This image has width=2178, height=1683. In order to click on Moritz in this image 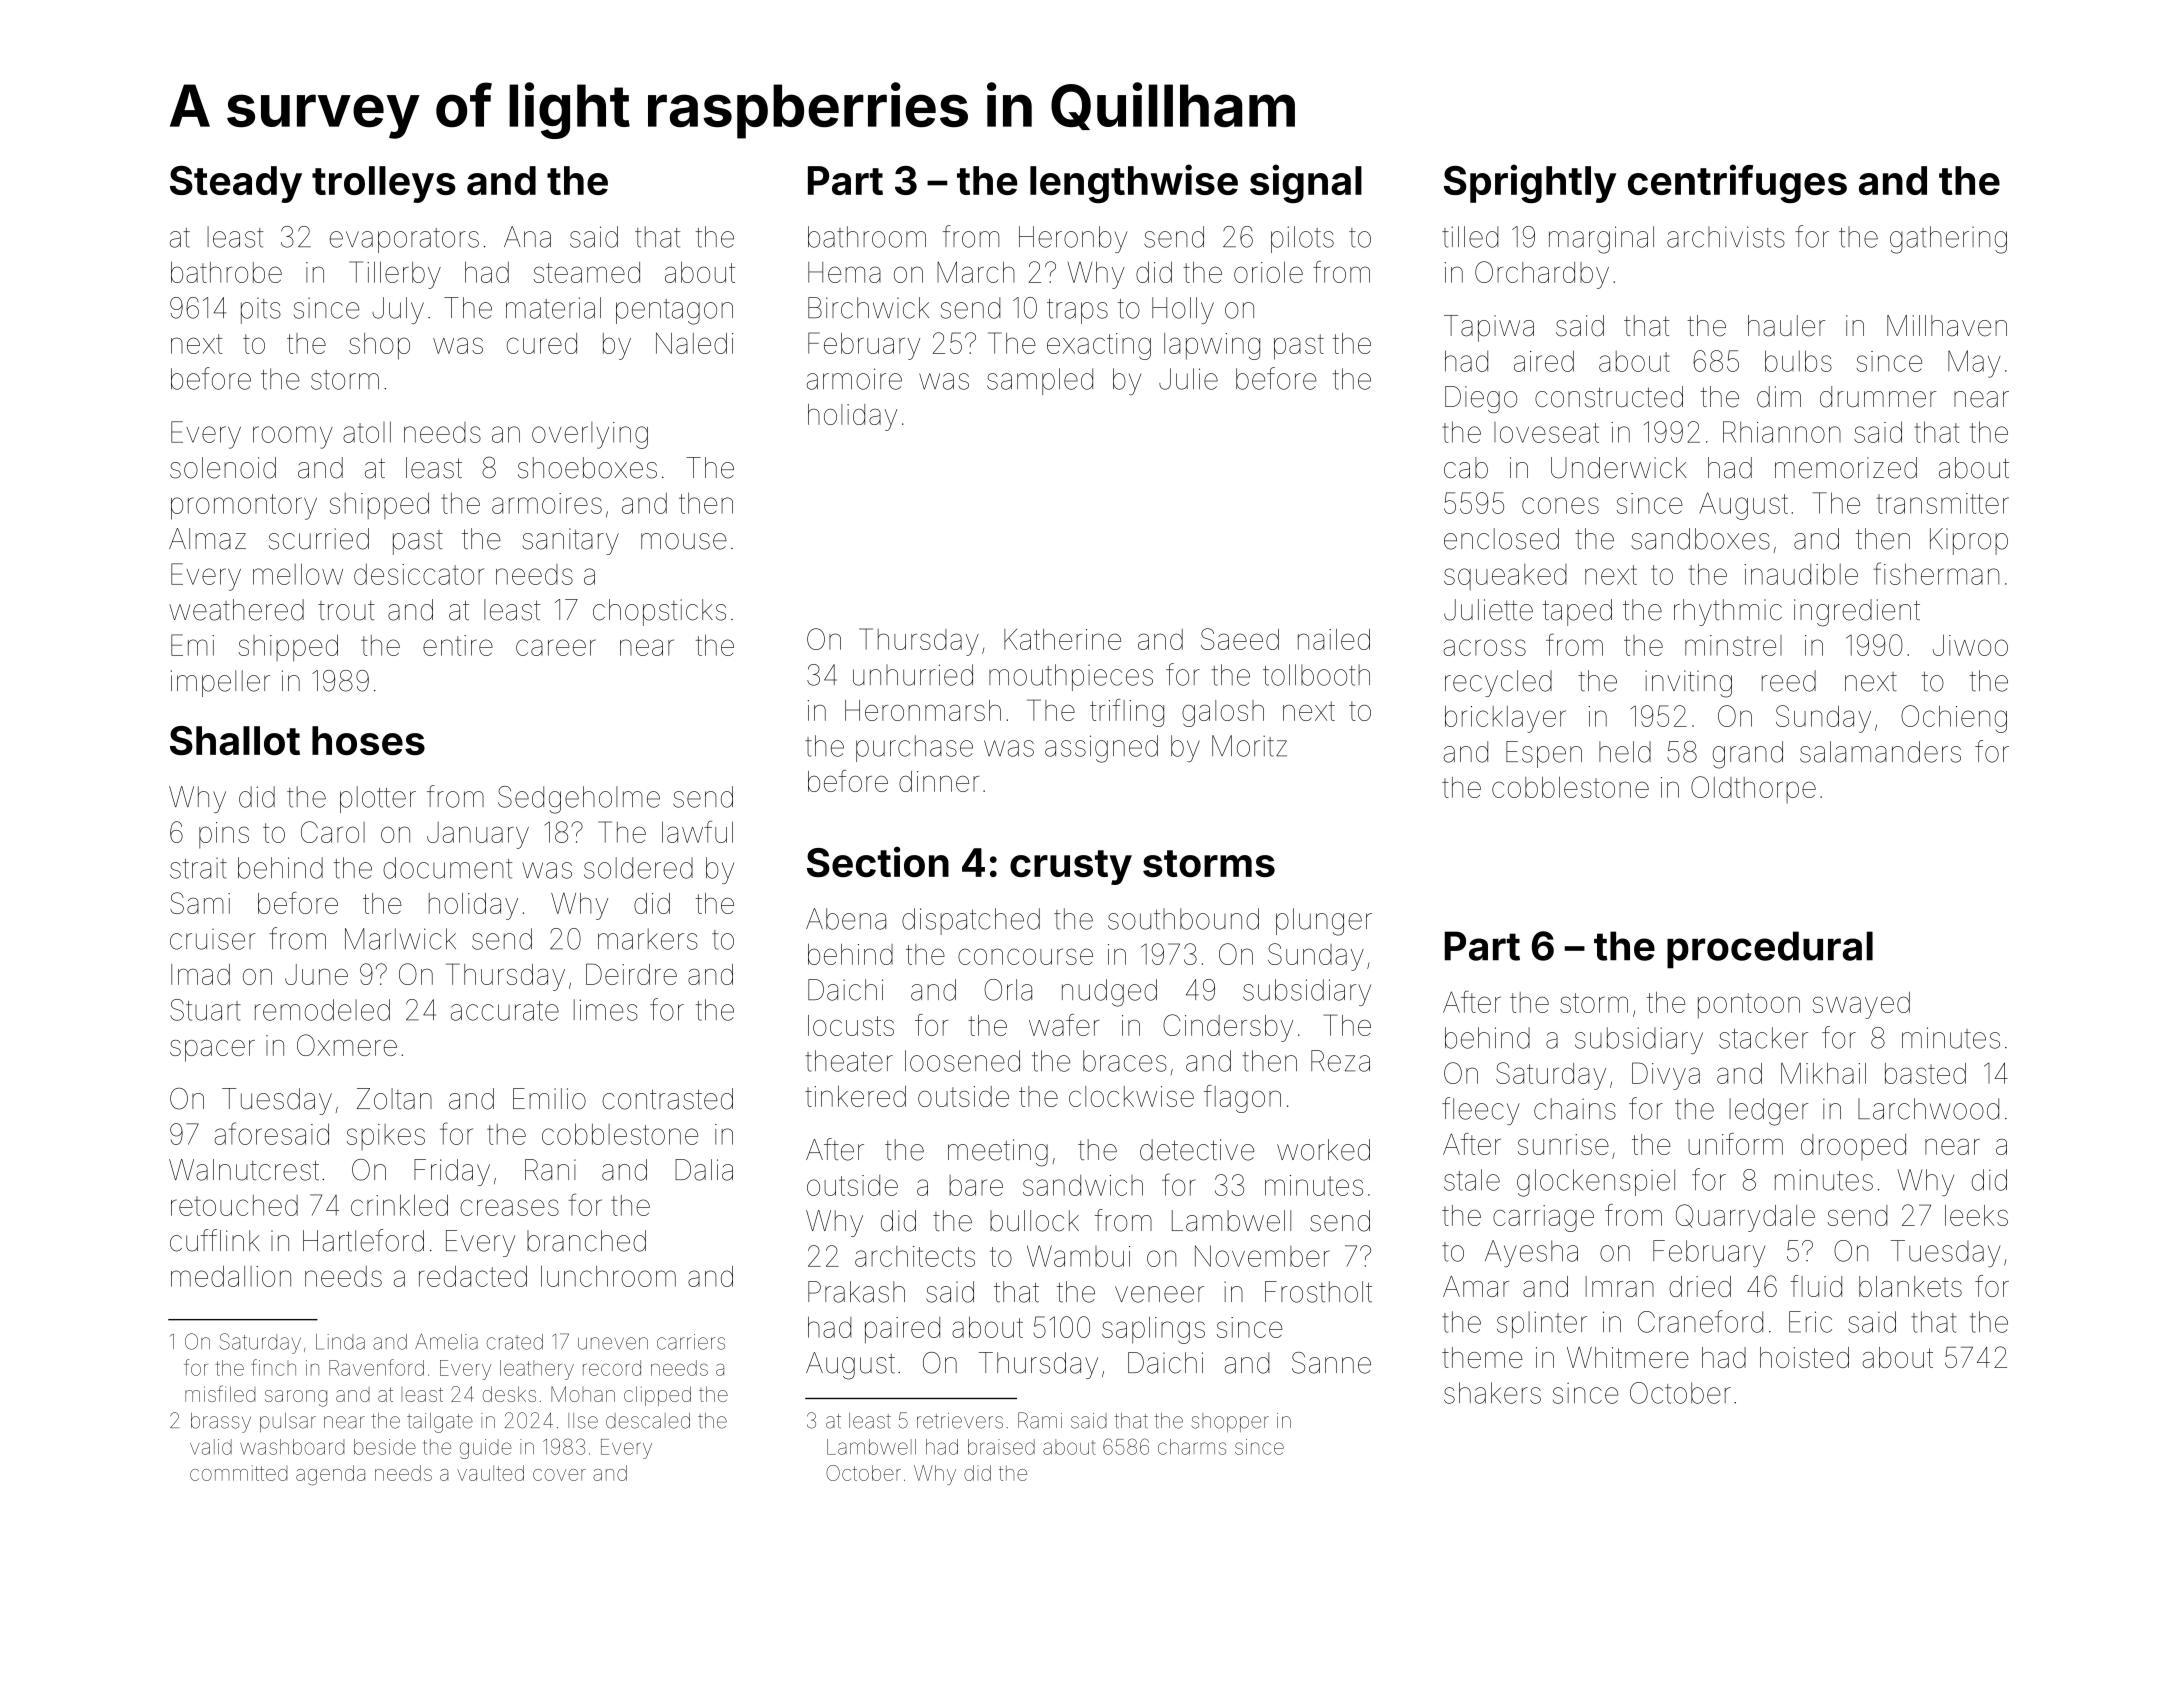, I will do `click(1249, 746)`.
